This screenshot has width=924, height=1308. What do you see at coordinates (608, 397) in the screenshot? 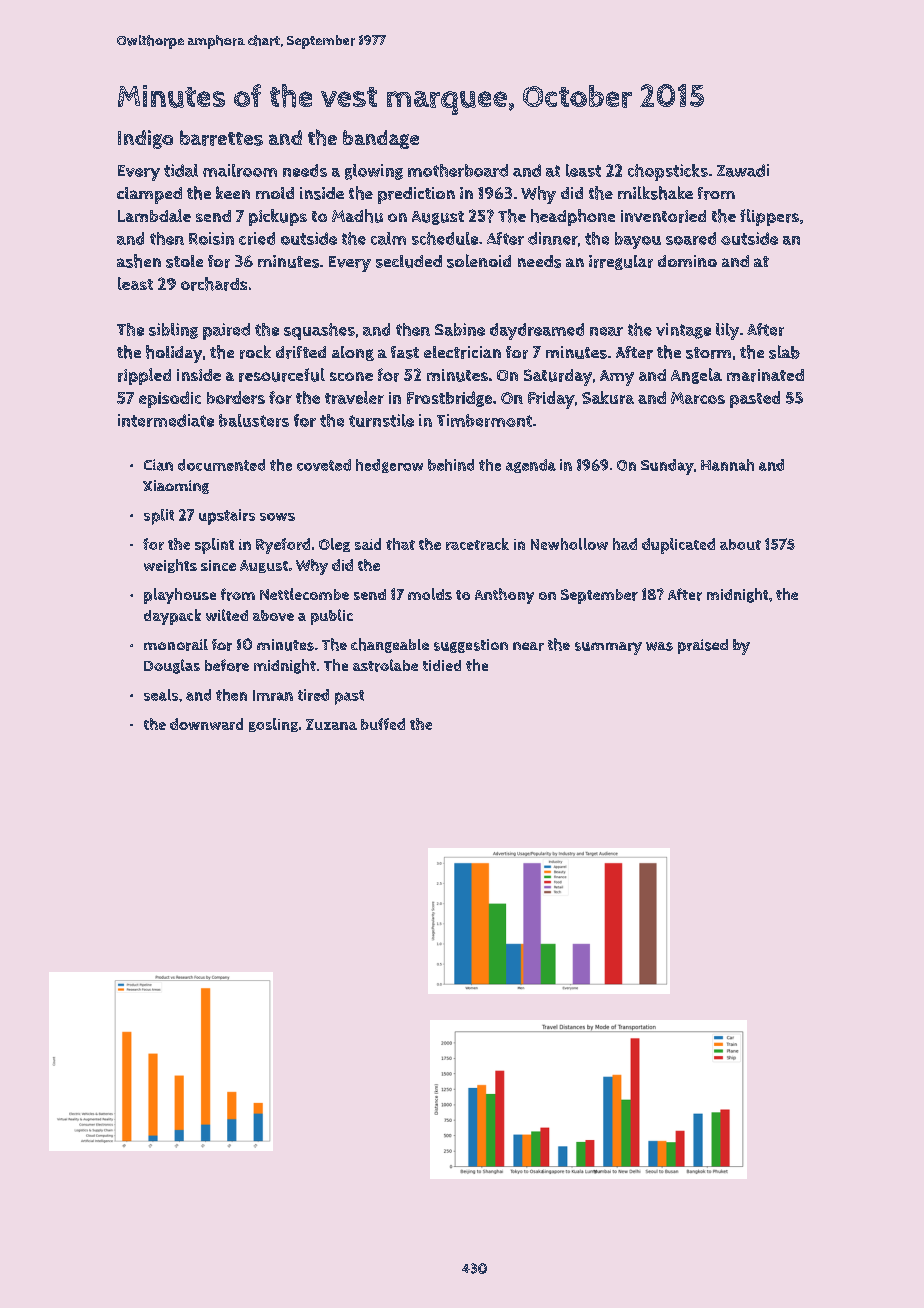
I see `Sakura` at bounding box center [608, 397].
